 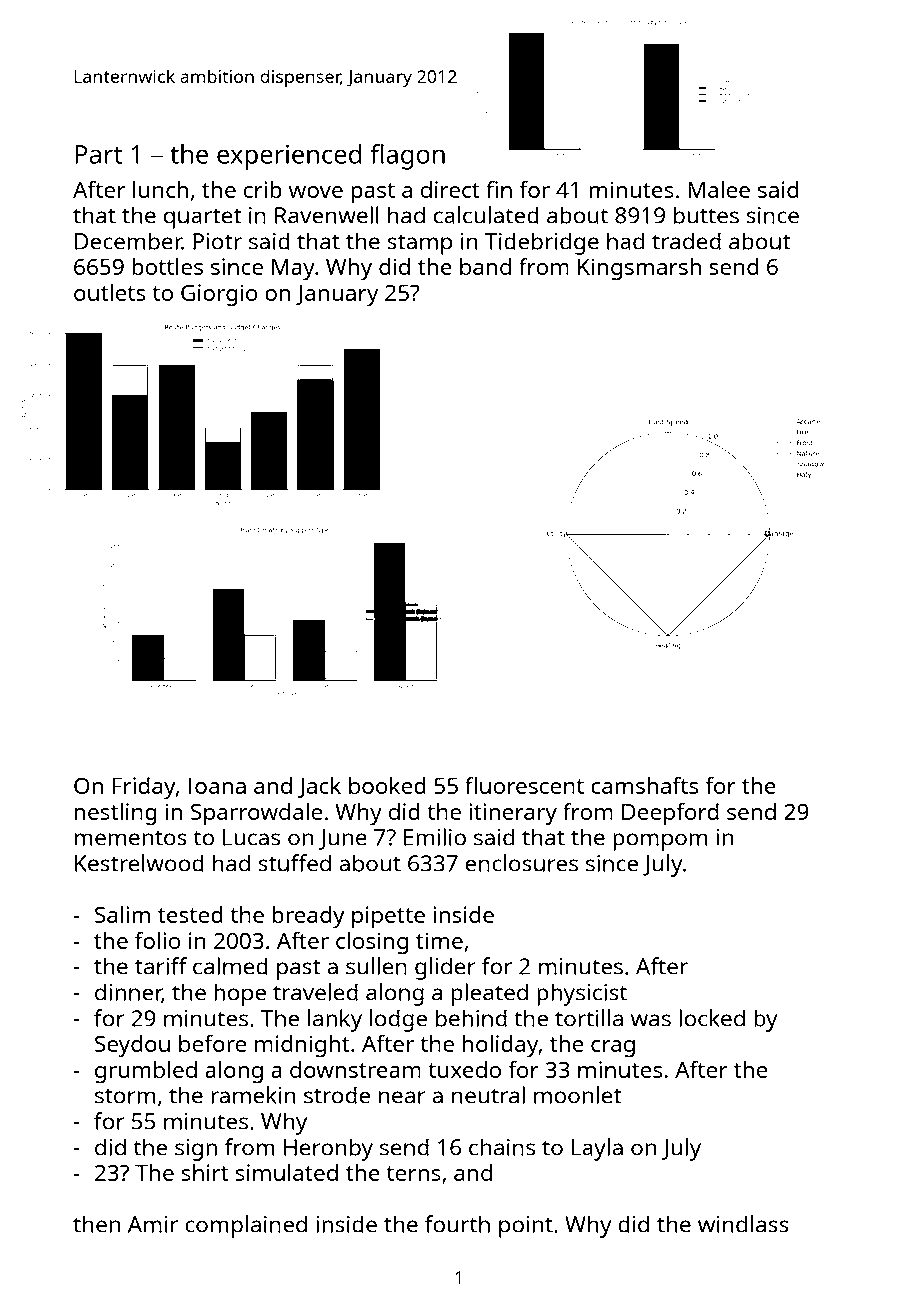 What do you see at coordinates (639, 269) in the screenshot?
I see `Kingsmarsh` at bounding box center [639, 269].
